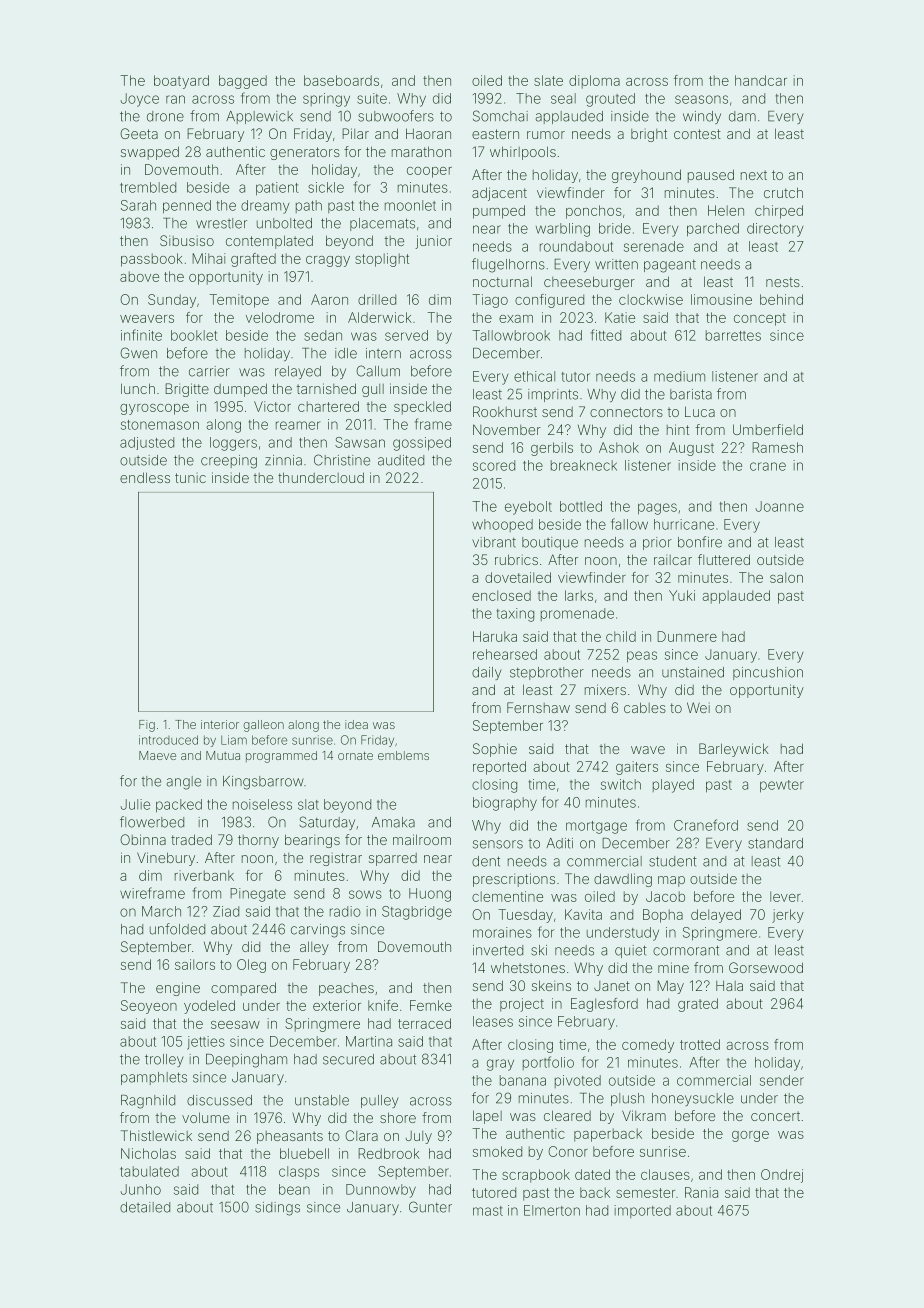 The width and height of the document is (924, 1308). I want to click on Gunter, so click(430, 1207).
